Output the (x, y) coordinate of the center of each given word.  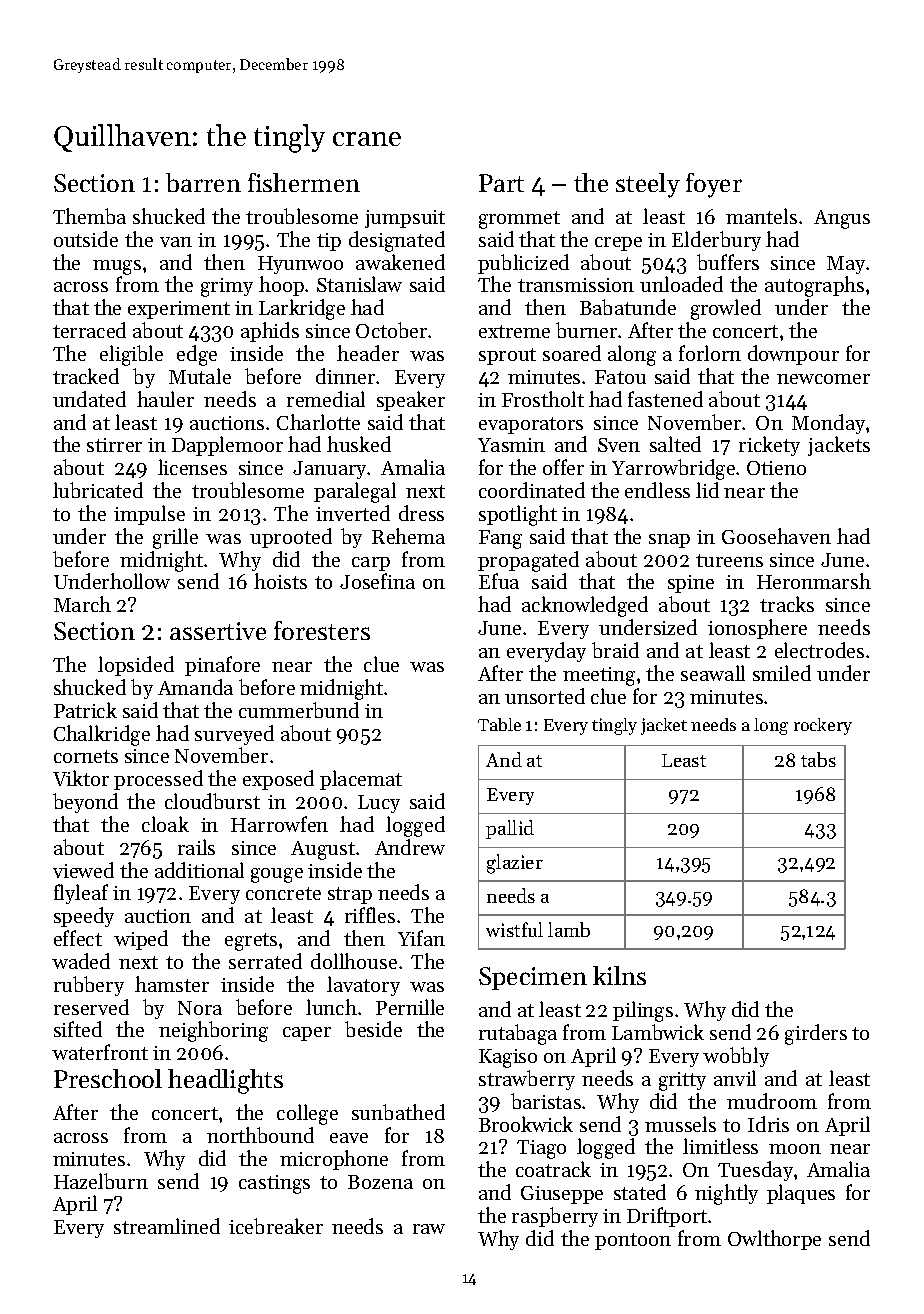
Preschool (108, 1078)
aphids (270, 332)
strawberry (527, 1080)
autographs (814, 286)
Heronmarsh (814, 581)
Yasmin (511, 445)
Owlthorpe (774, 1240)
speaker (411, 401)
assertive (218, 631)
